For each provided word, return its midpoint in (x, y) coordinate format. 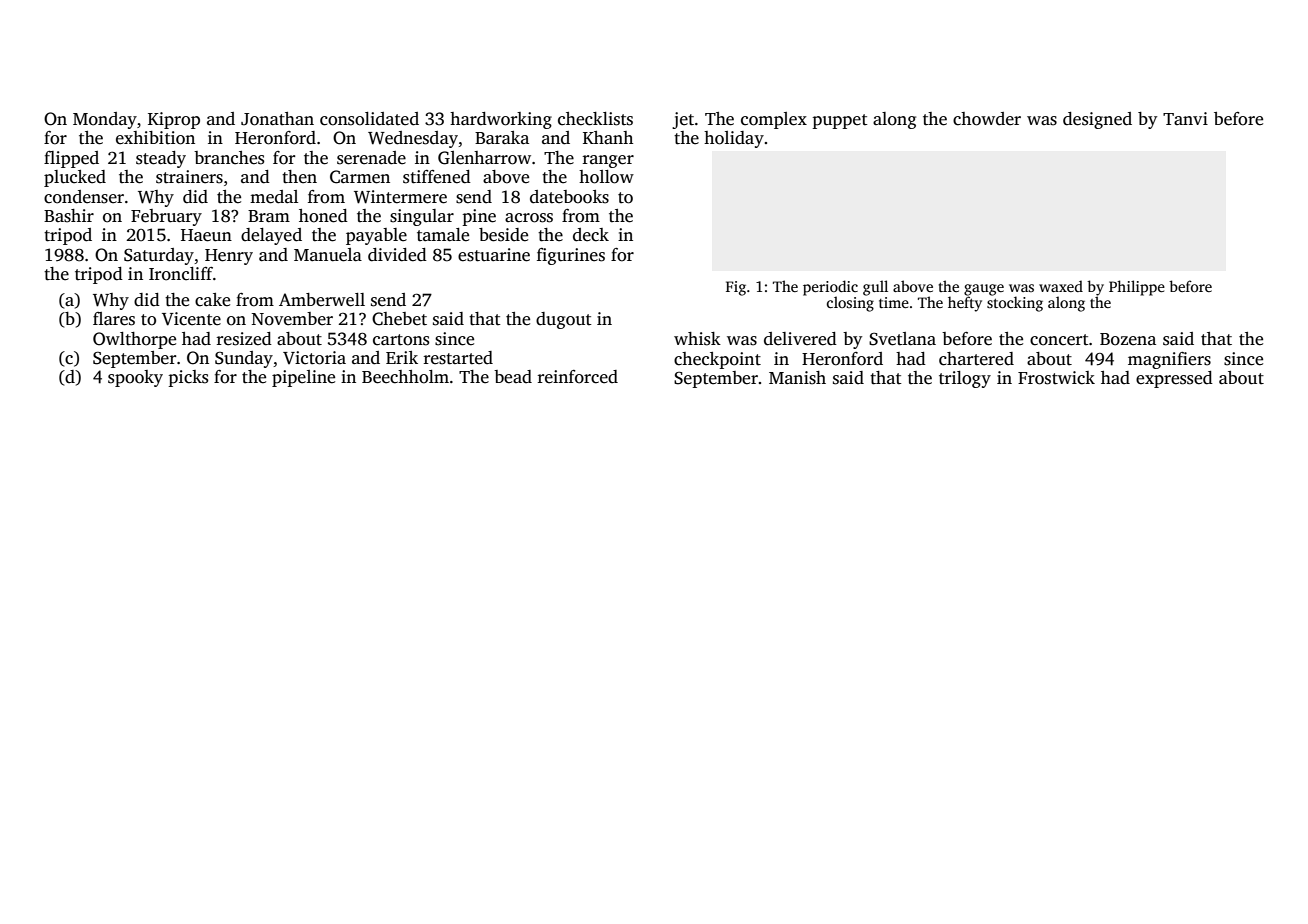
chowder (987, 119)
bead (513, 377)
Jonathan (277, 119)
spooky (135, 378)
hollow (606, 177)
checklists (595, 119)
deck (591, 235)
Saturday (159, 256)
